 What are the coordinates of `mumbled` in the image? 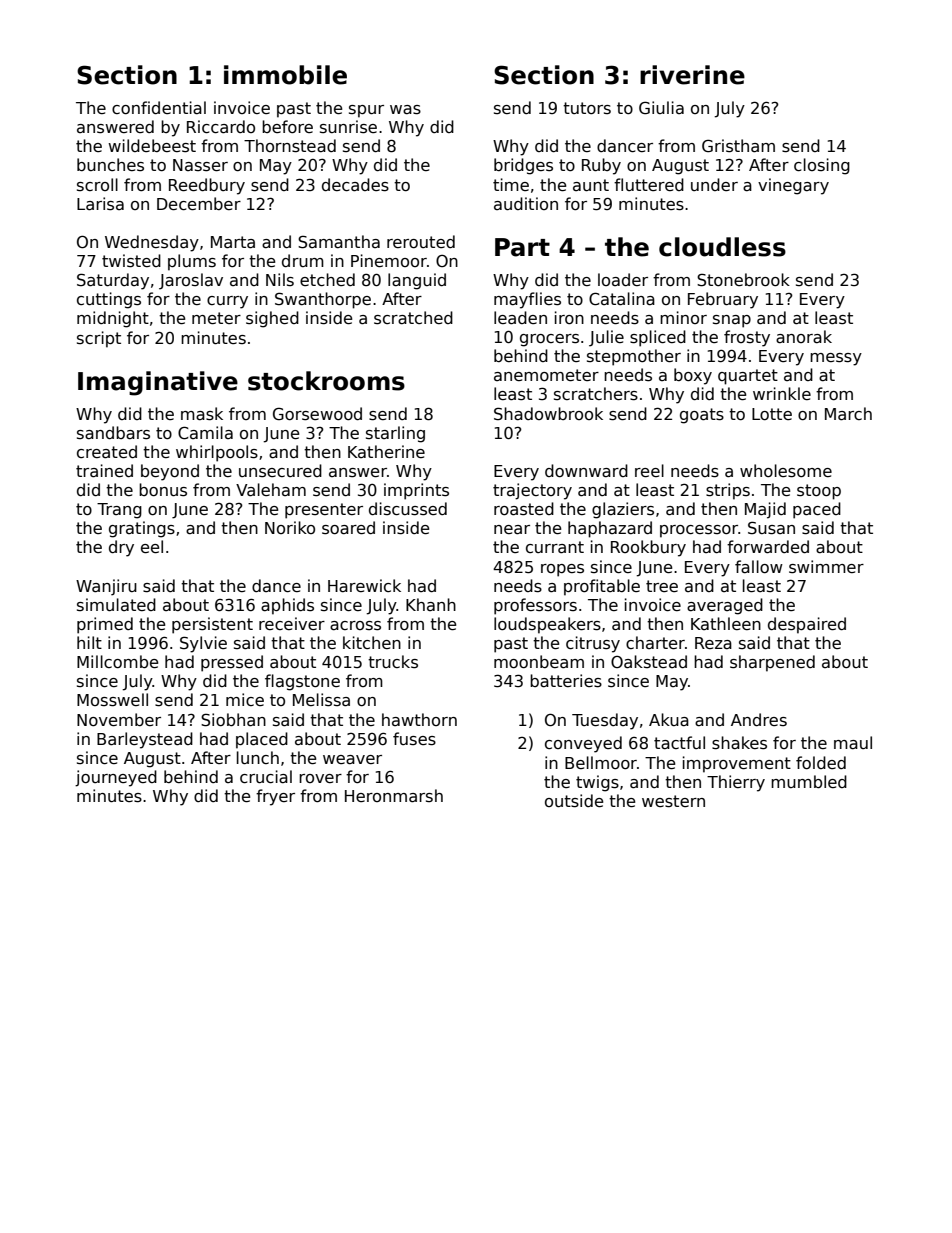 It's located at (809, 781).
